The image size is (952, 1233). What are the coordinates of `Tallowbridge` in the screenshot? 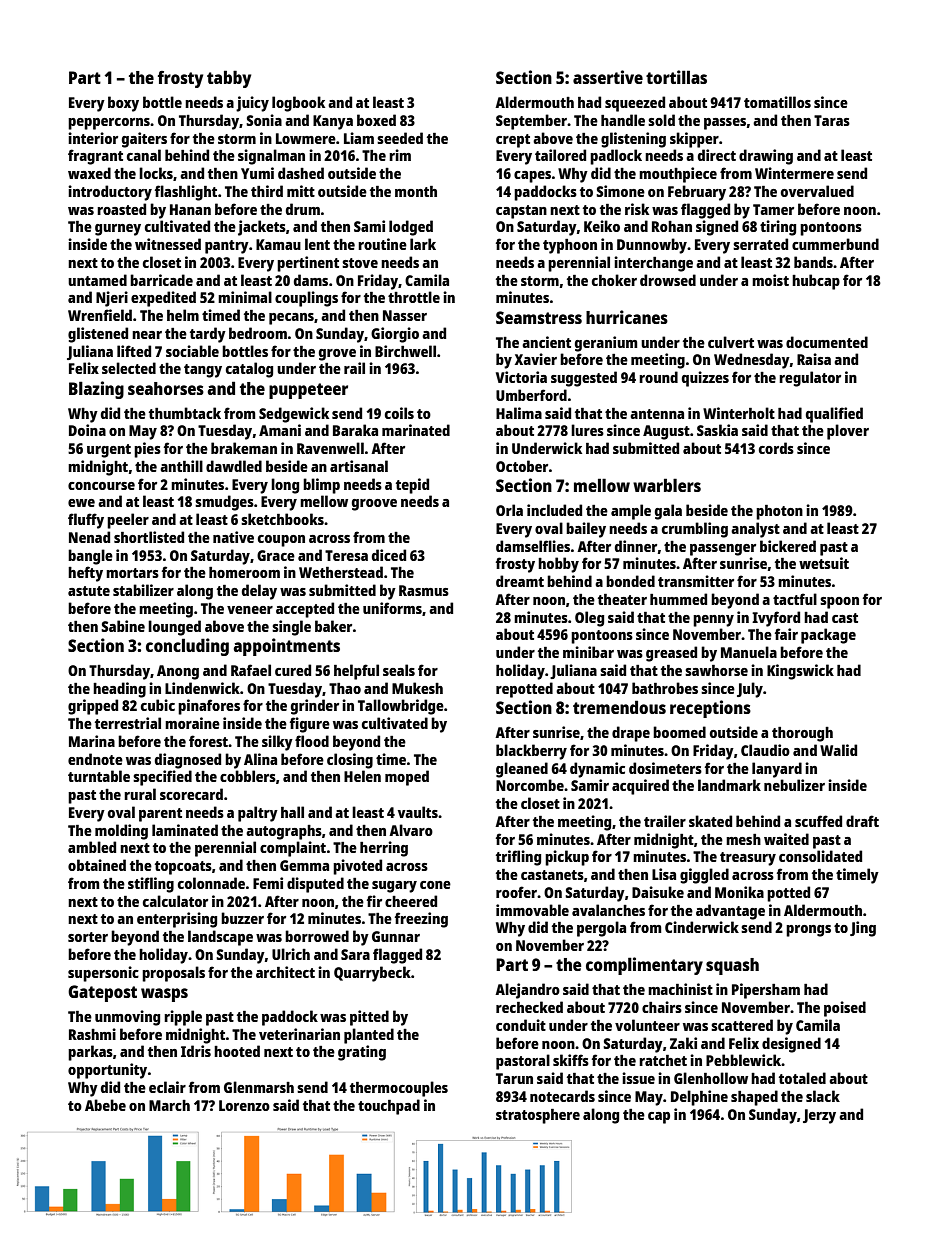 It's located at (401, 707).
